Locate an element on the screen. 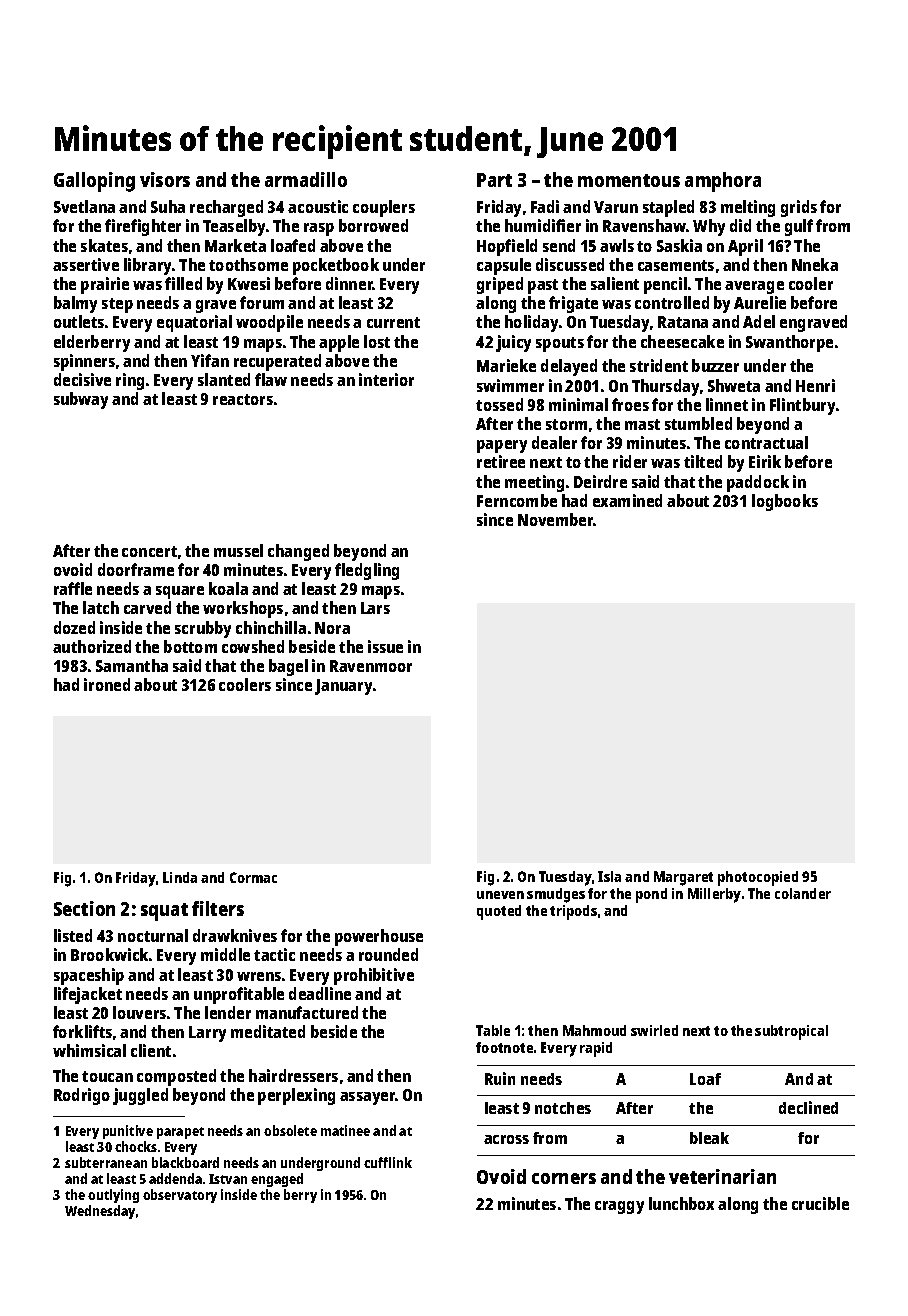  logbooks is located at coordinates (785, 502).
